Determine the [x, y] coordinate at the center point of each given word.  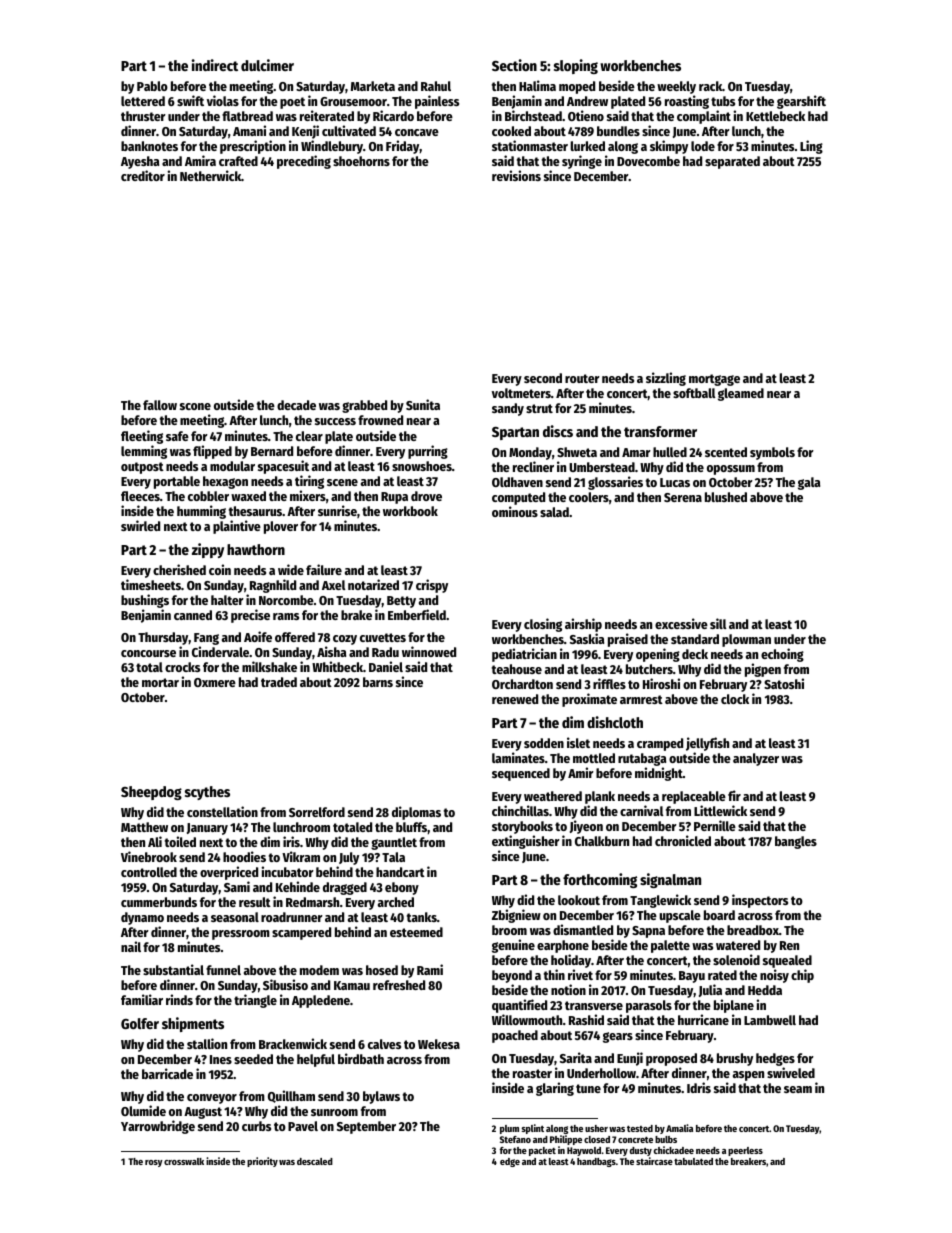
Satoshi [784, 683]
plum [509, 1129]
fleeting [142, 437]
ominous [515, 511]
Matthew [144, 827]
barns [378, 682]
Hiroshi [661, 683]
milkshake [269, 666]
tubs [723, 101]
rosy [154, 1163]
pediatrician [524, 655]
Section [514, 65]
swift [190, 100]
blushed [726, 497]
